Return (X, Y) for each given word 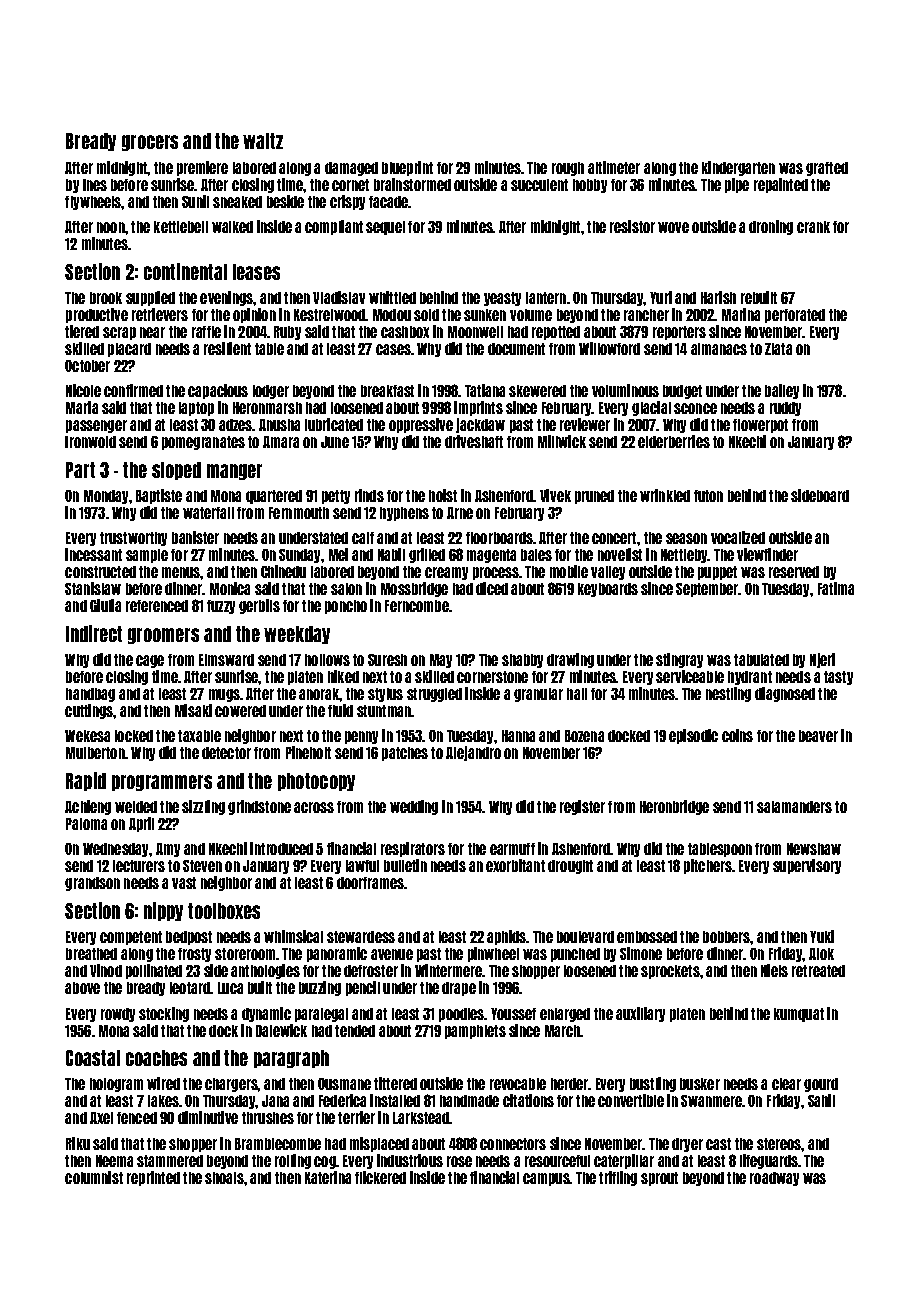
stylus (385, 695)
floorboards (499, 538)
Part (80, 470)
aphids (507, 937)
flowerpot (760, 426)
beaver (818, 736)
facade (389, 202)
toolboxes (224, 911)
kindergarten (738, 168)
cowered (240, 711)
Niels (774, 970)
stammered (170, 1161)
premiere (202, 168)
